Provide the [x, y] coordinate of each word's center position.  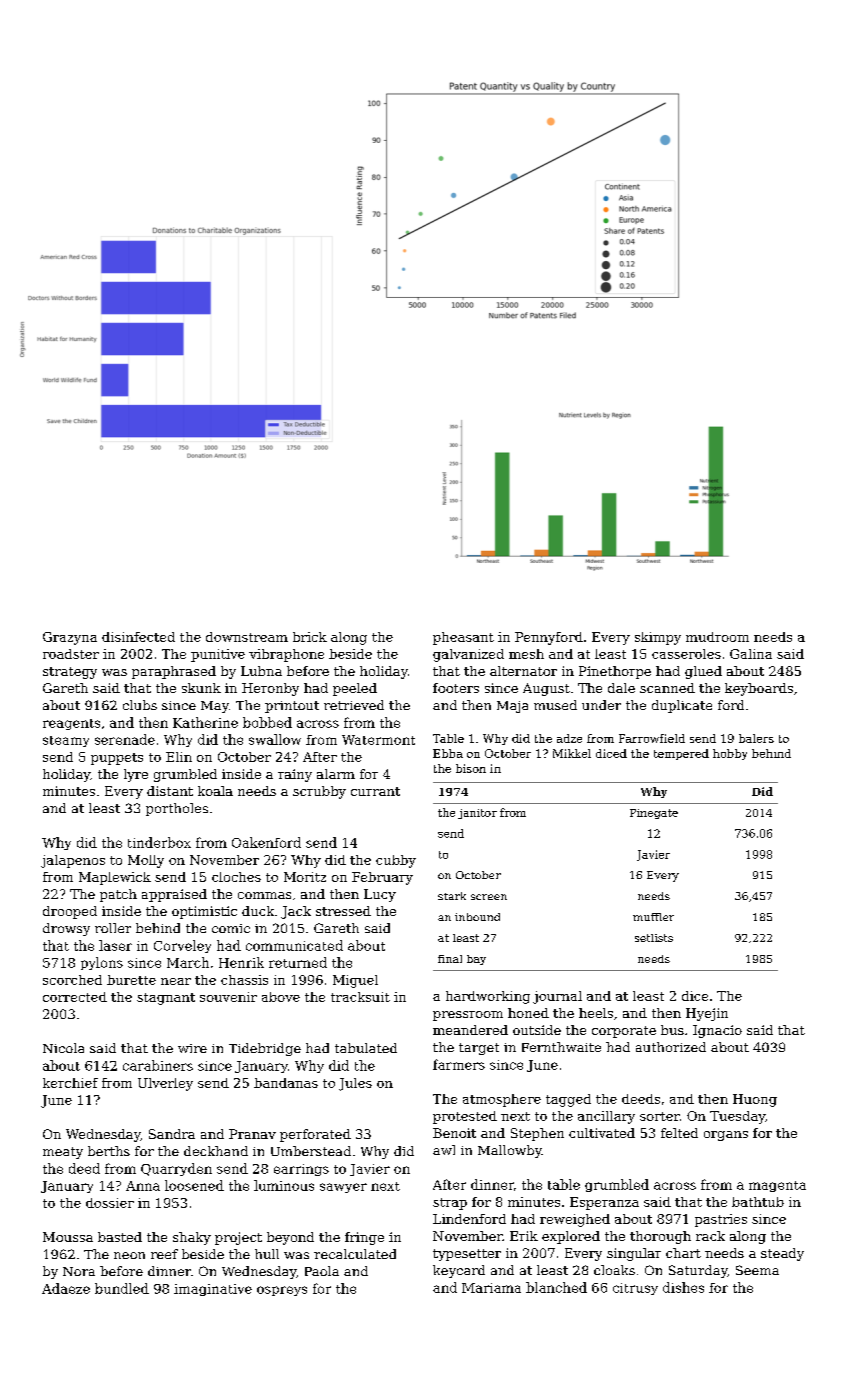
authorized [671, 1047]
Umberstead [311, 1151]
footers [456, 688]
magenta [777, 1186]
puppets [117, 759]
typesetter [467, 1255]
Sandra [172, 1134]
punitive [218, 655]
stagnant [166, 999]
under [601, 705]
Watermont [378, 740]
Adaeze [66, 1288]
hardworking [488, 997]
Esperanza [604, 1203]
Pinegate [654, 814]
